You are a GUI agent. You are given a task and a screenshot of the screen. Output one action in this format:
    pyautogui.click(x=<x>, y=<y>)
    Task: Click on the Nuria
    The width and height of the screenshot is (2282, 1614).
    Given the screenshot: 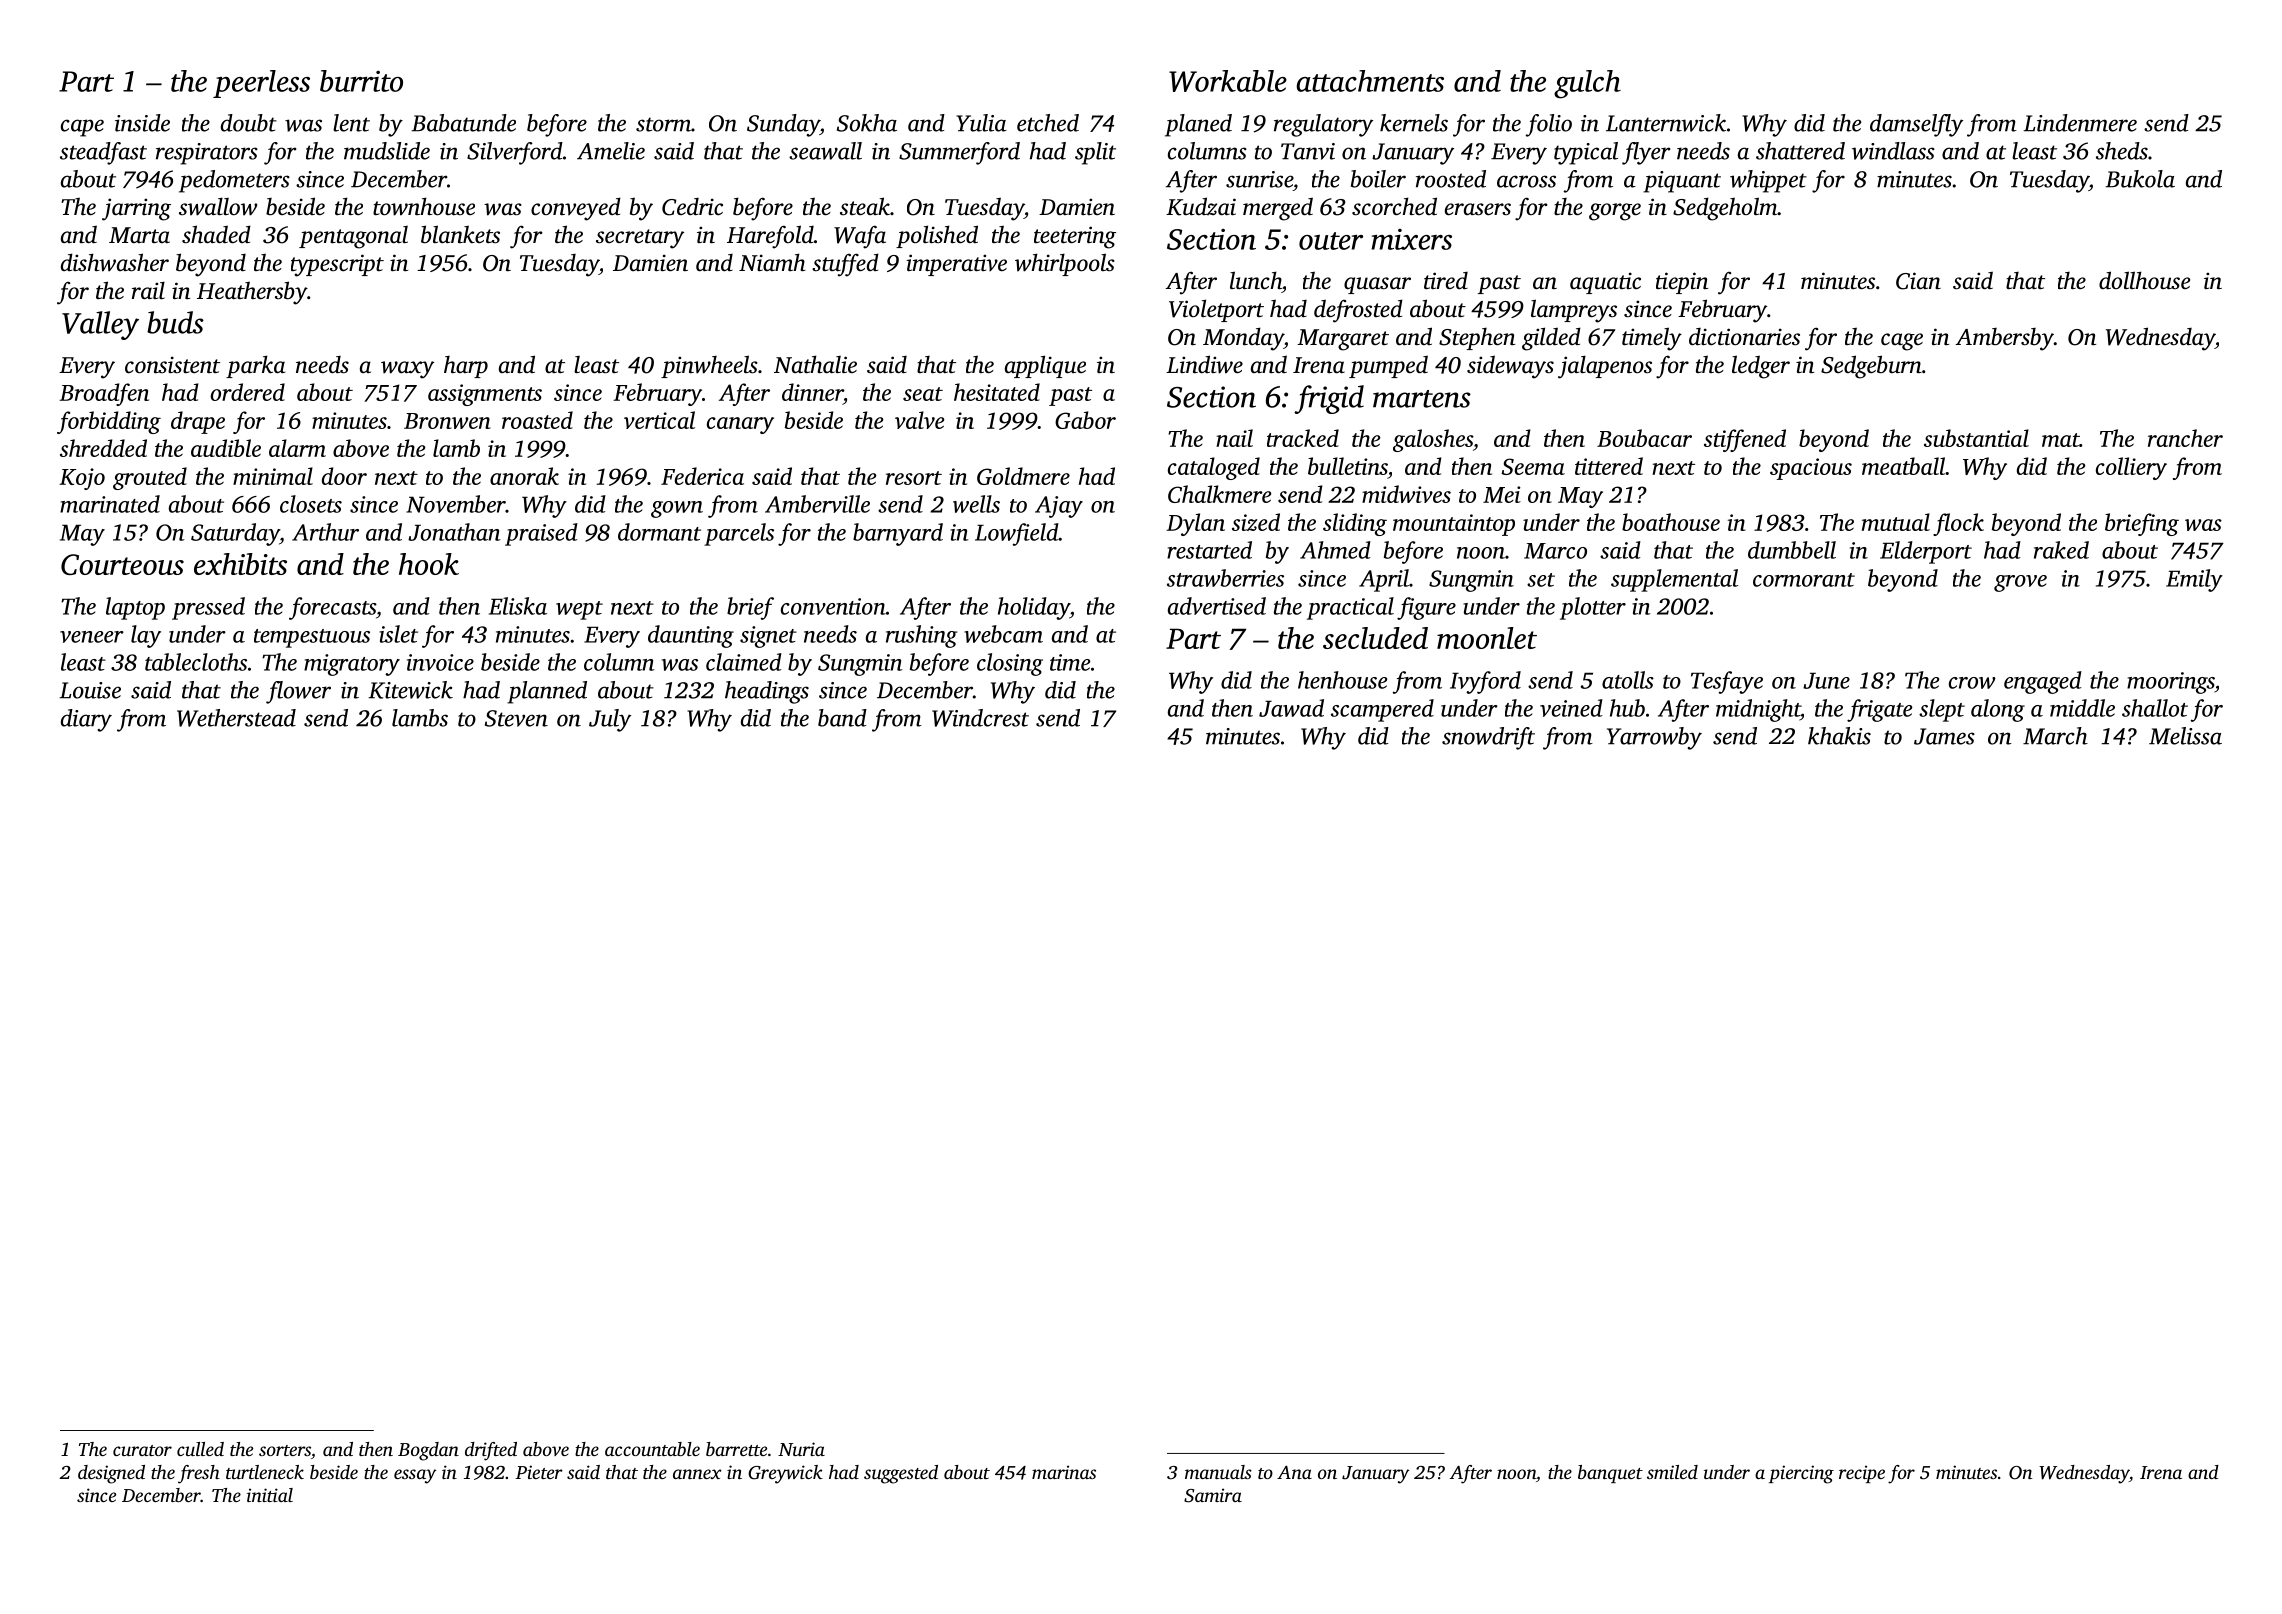 What is the action you would take?
    pyautogui.click(x=801, y=1449)
